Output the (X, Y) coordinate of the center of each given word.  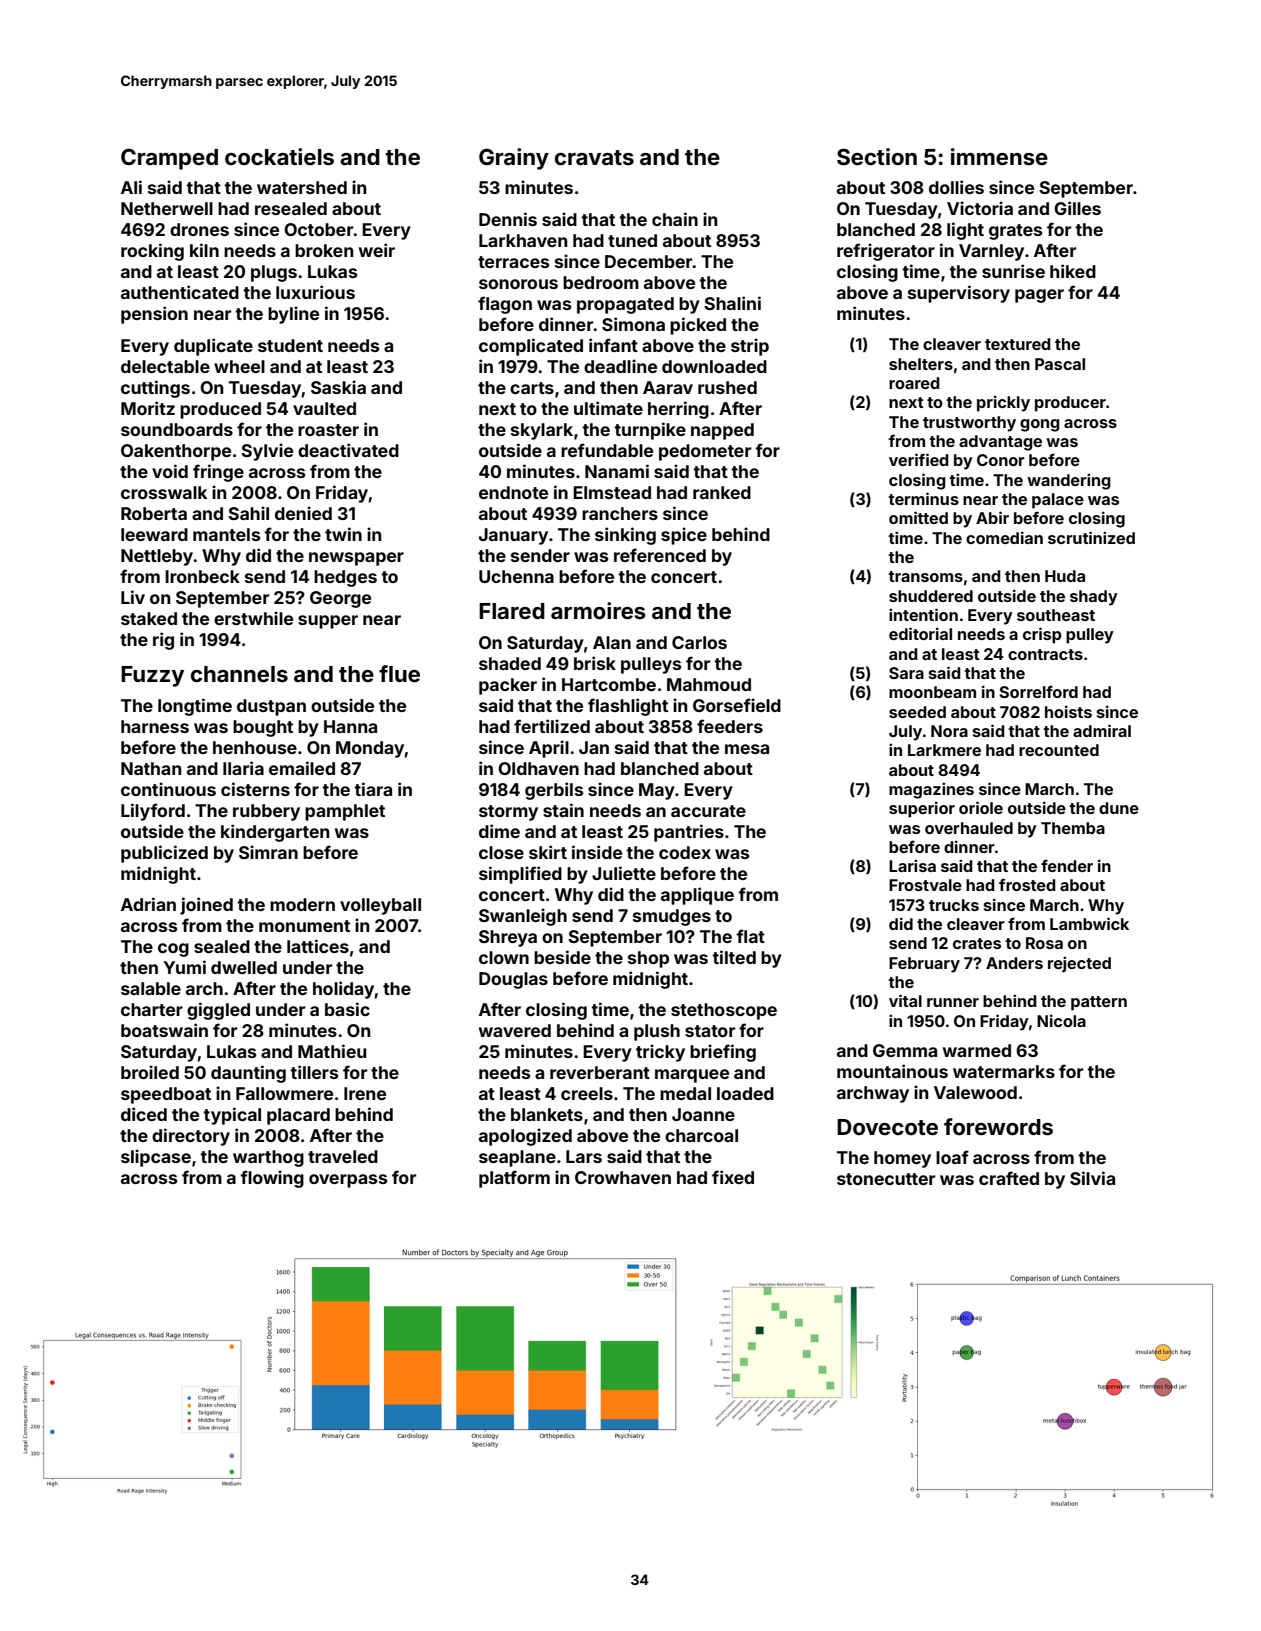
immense (999, 156)
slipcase (156, 1158)
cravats (594, 157)
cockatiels (279, 156)
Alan (612, 642)
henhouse (255, 747)
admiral (1102, 730)
